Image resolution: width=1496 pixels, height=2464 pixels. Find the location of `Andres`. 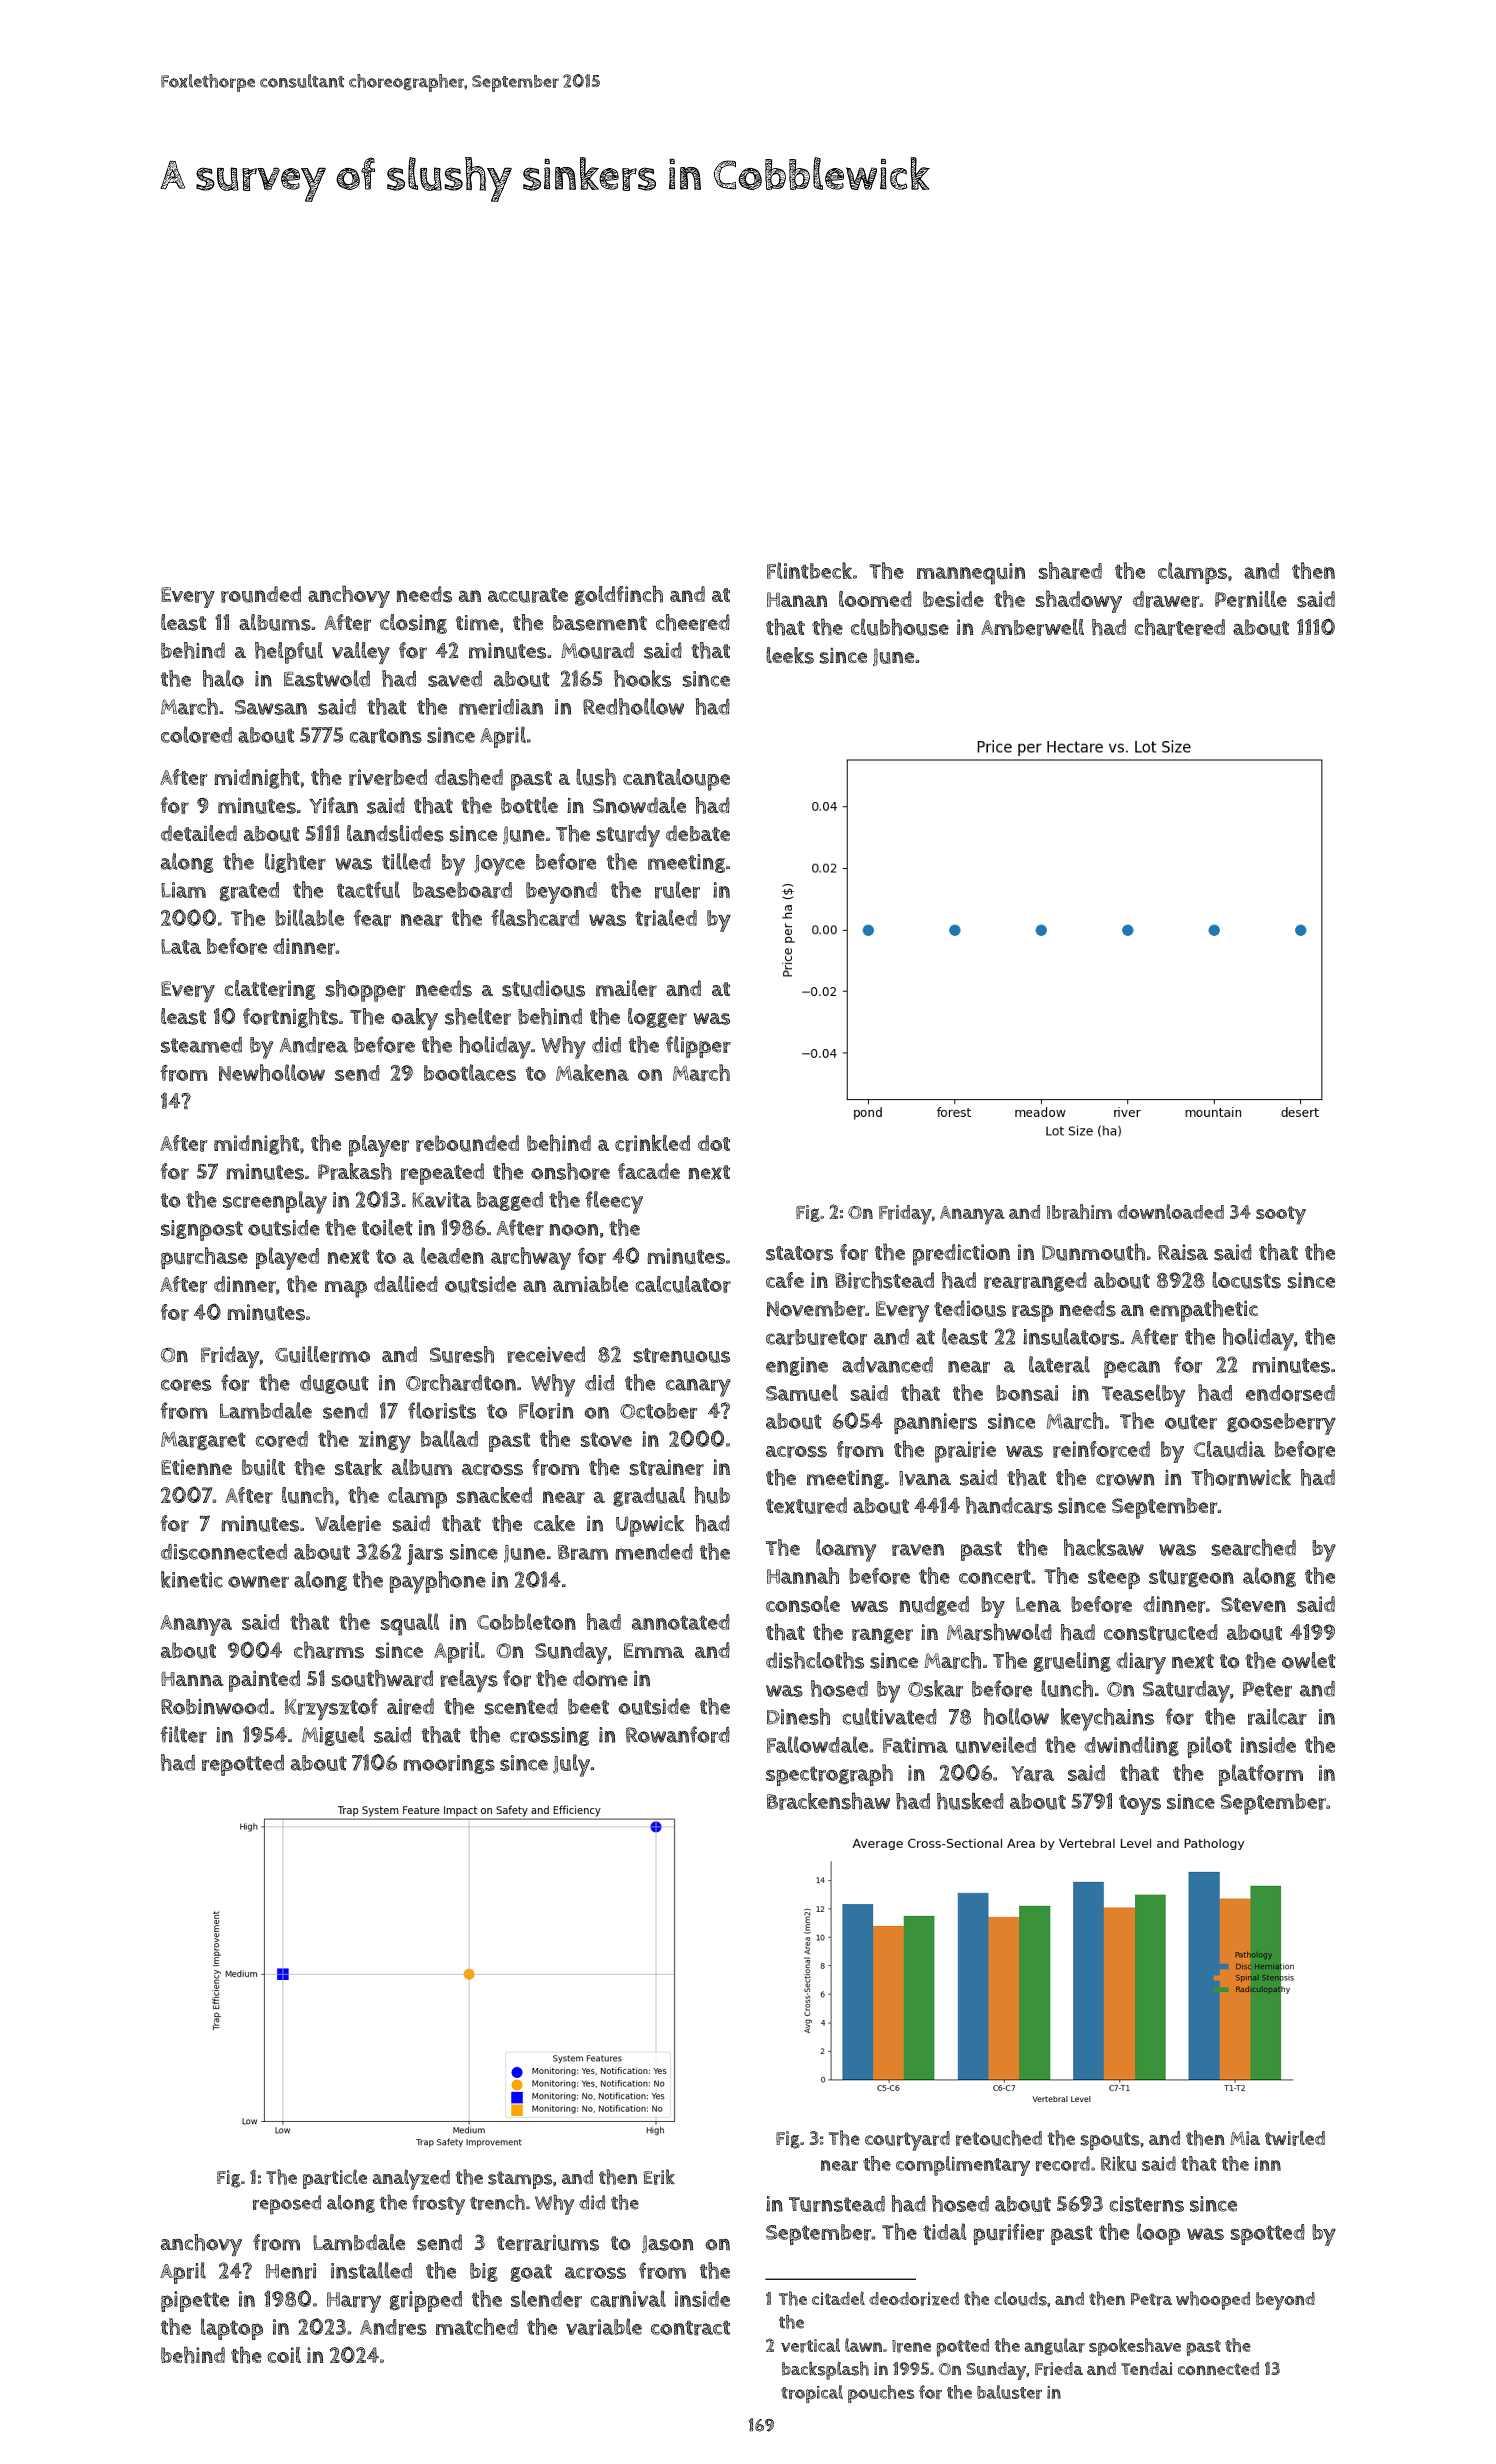

Andres is located at coordinates (393, 2327).
